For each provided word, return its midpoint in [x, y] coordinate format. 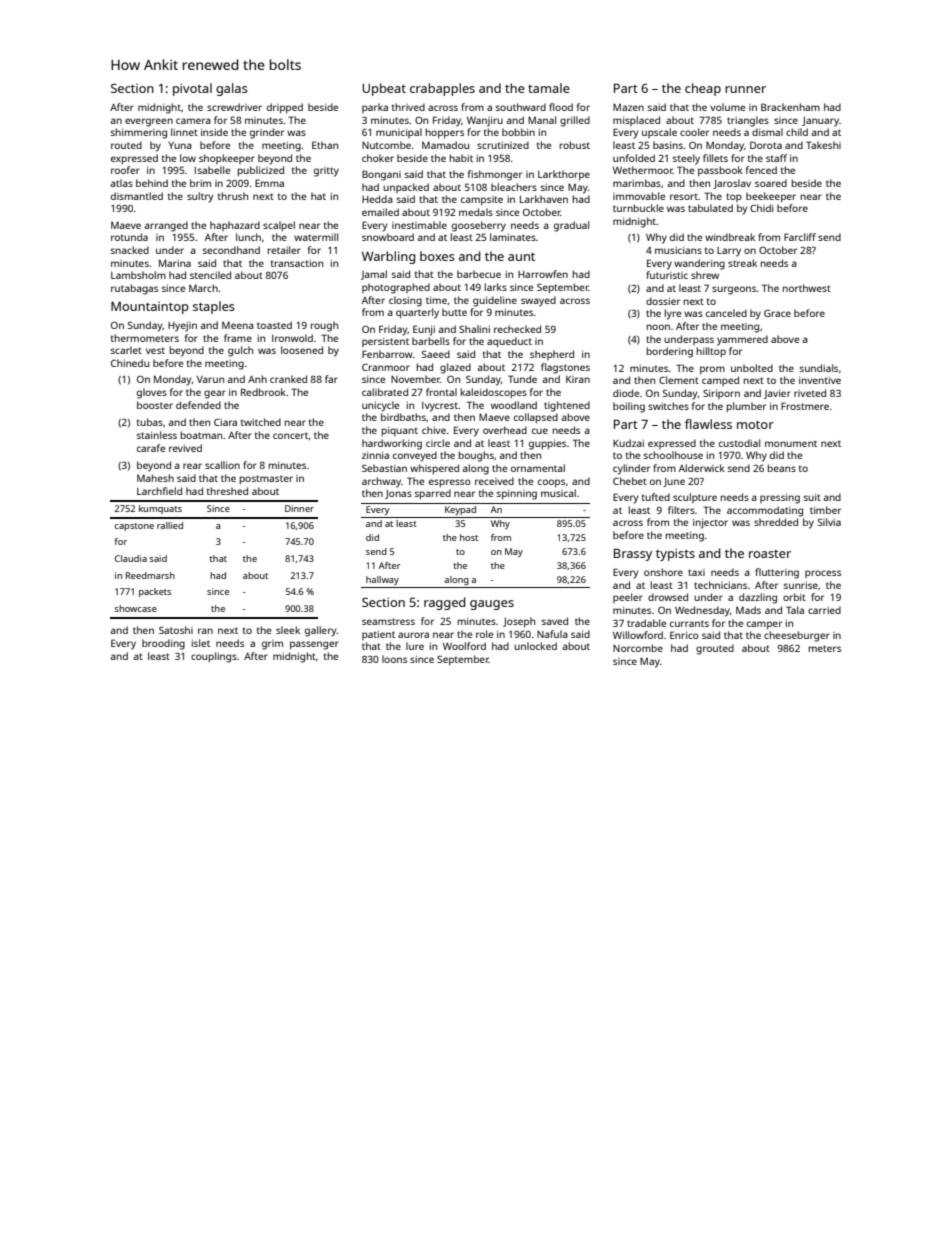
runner [745, 89]
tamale [549, 88]
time [436, 300]
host [469, 537]
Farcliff [800, 237]
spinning [517, 494]
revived [185, 448]
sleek [288, 630]
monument [791, 443]
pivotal [192, 89]
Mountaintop [150, 307]
